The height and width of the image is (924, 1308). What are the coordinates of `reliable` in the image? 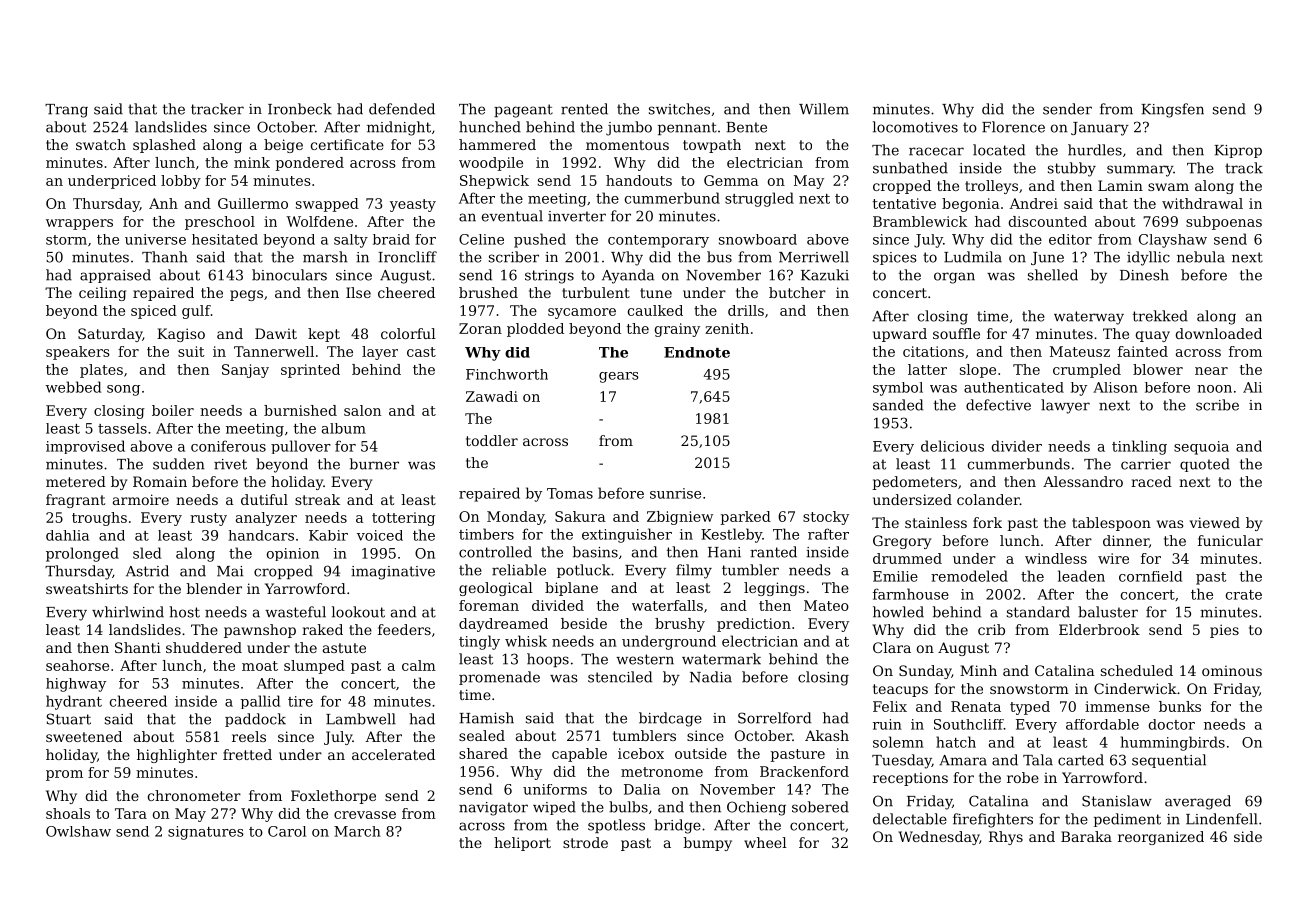 It's located at (519, 570).
